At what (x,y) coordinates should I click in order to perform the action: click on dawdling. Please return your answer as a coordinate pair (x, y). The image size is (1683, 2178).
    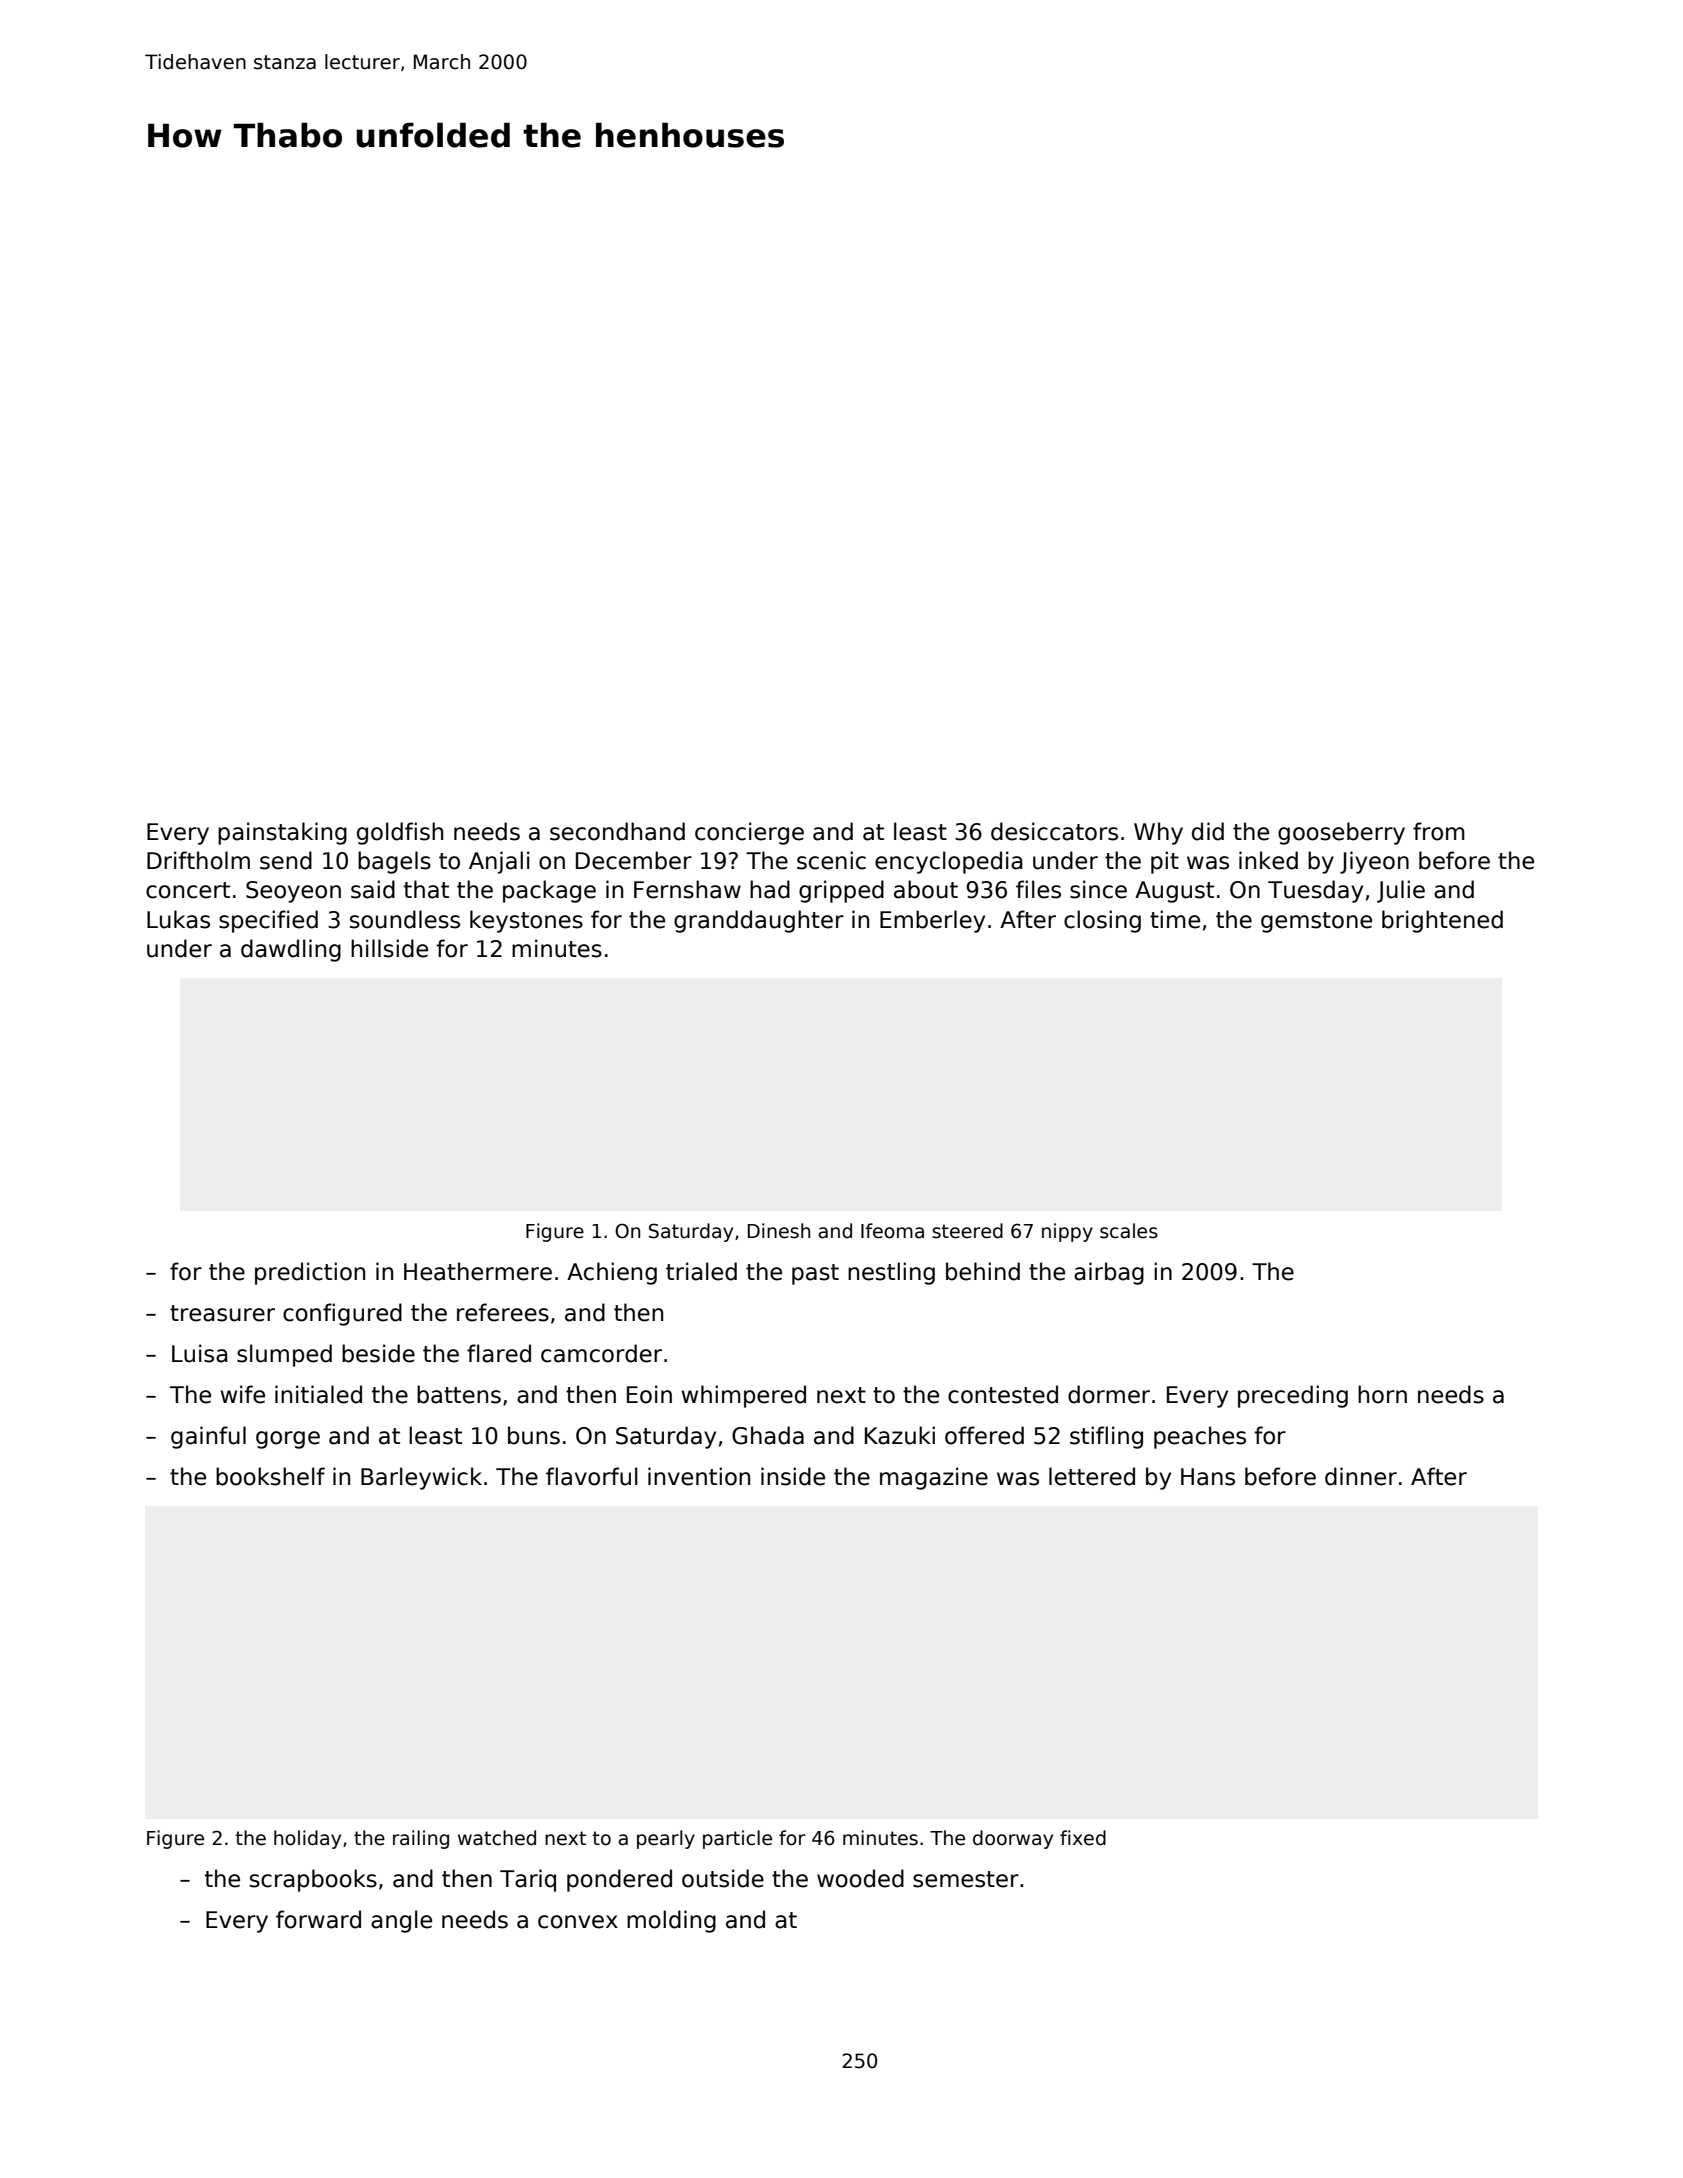
    Looking at the image, I should click on (291, 950).
